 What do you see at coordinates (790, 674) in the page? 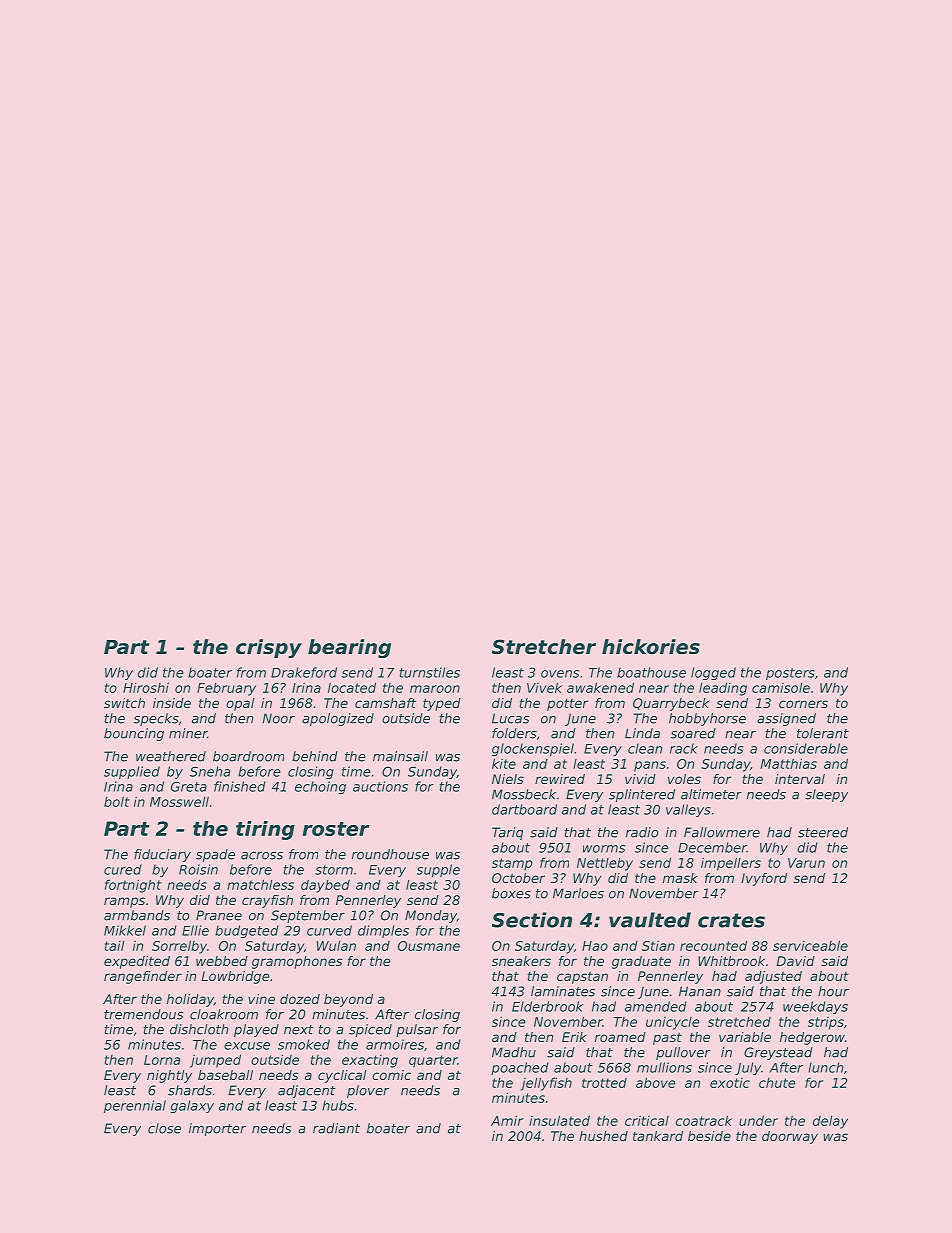
I see `posters` at bounding box center [790, 674].
